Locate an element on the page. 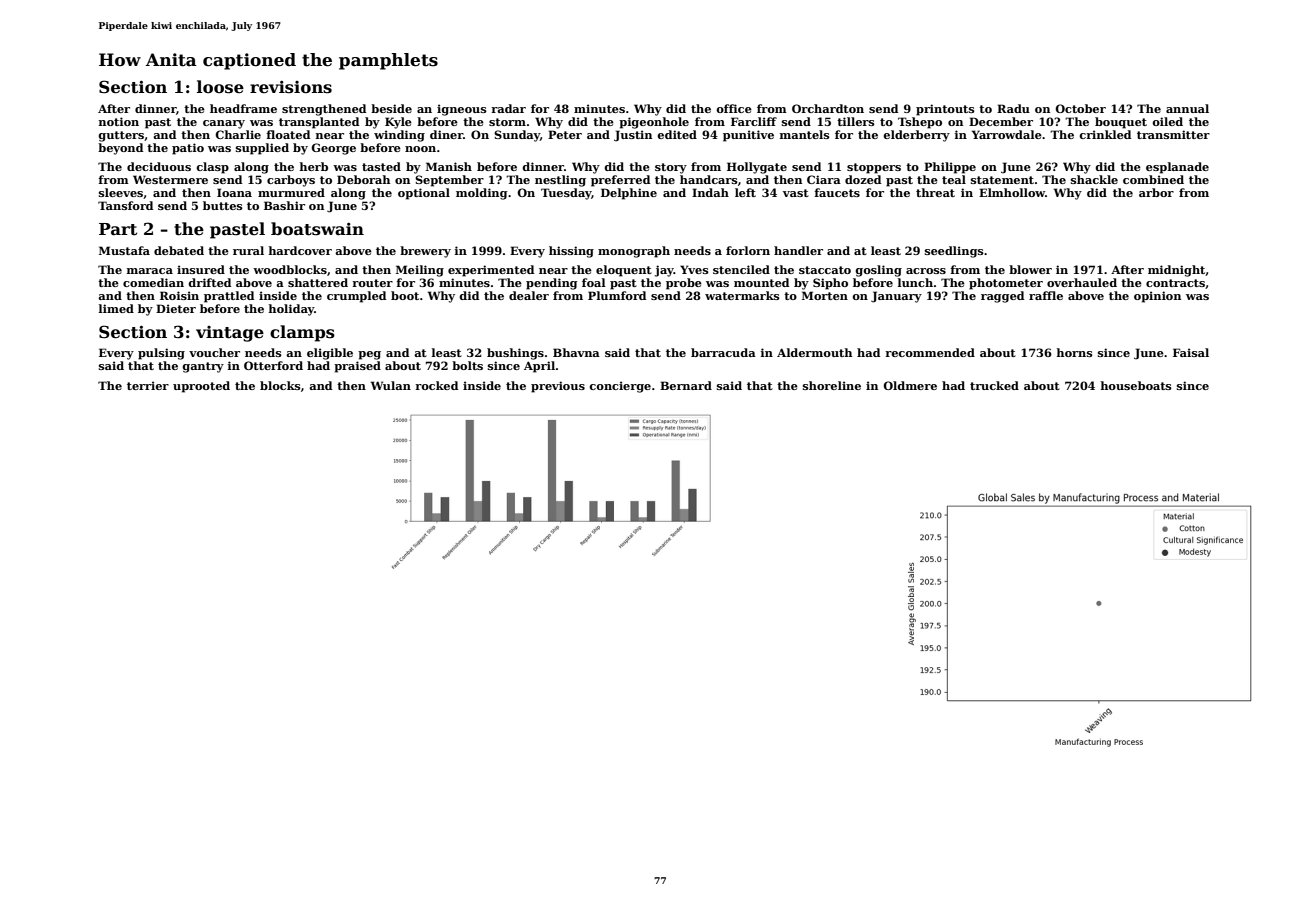  noon is located at coordinates (420, 149).
